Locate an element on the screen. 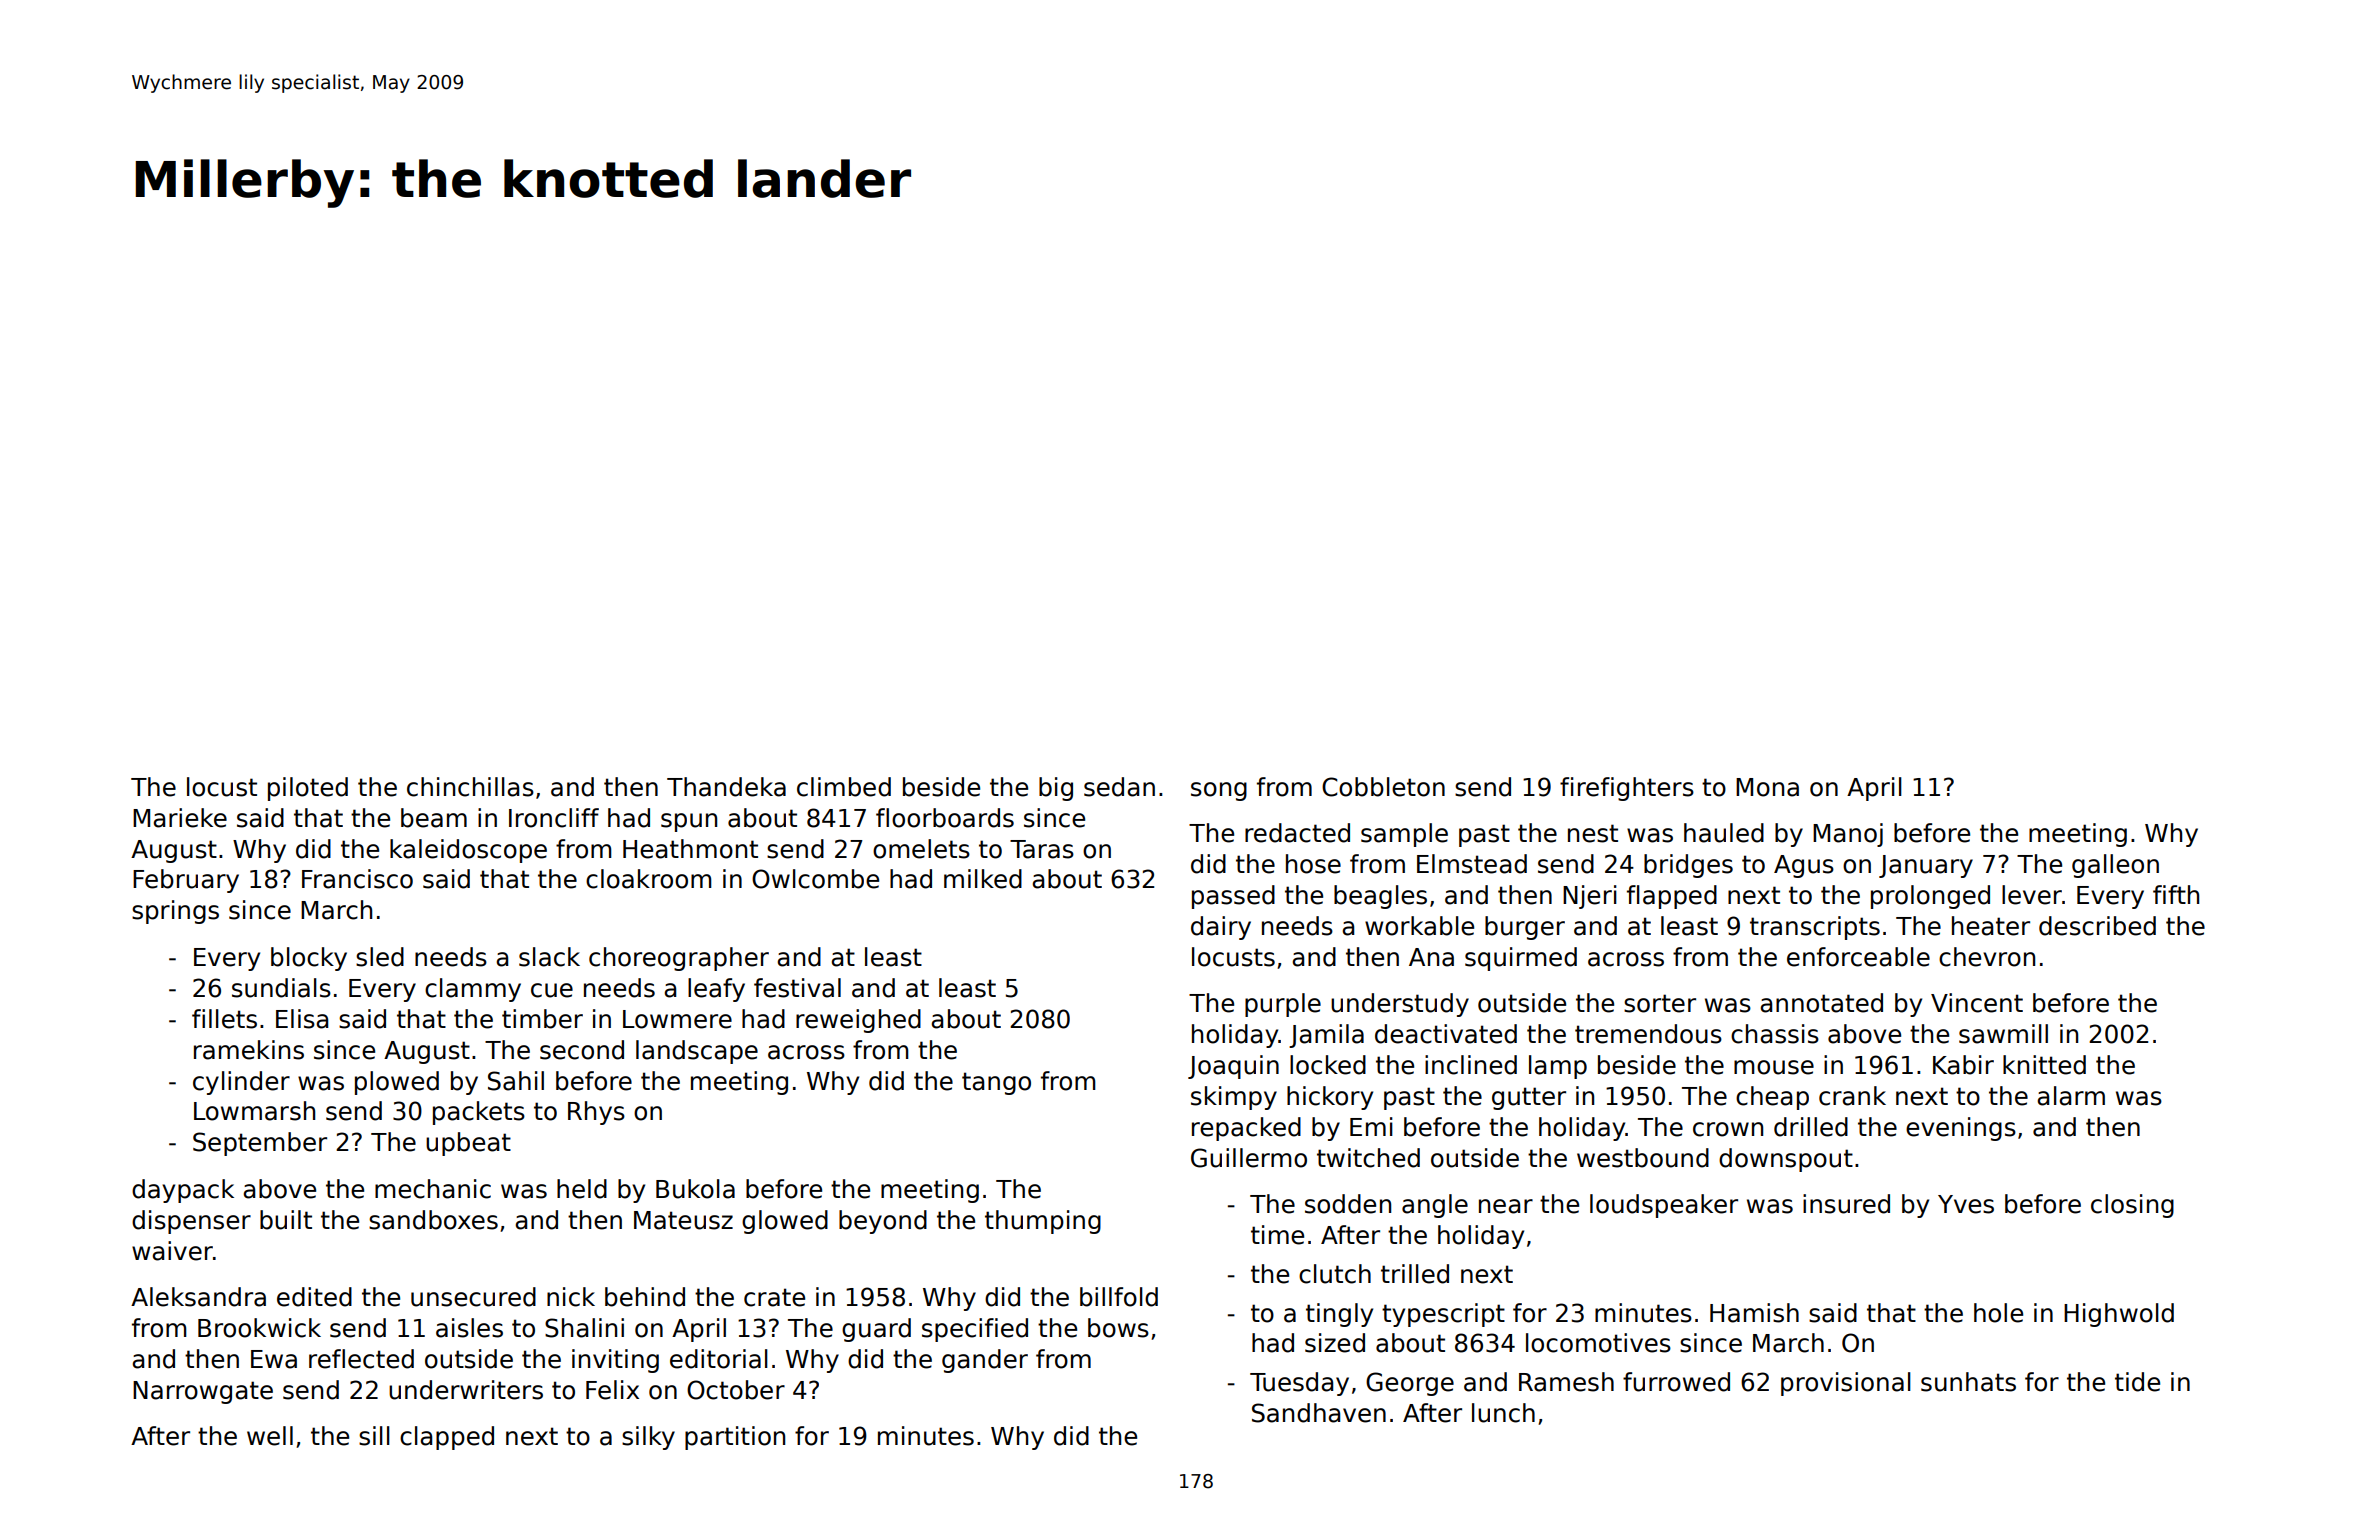  lunch is located at coordinates (1503, 1413).
